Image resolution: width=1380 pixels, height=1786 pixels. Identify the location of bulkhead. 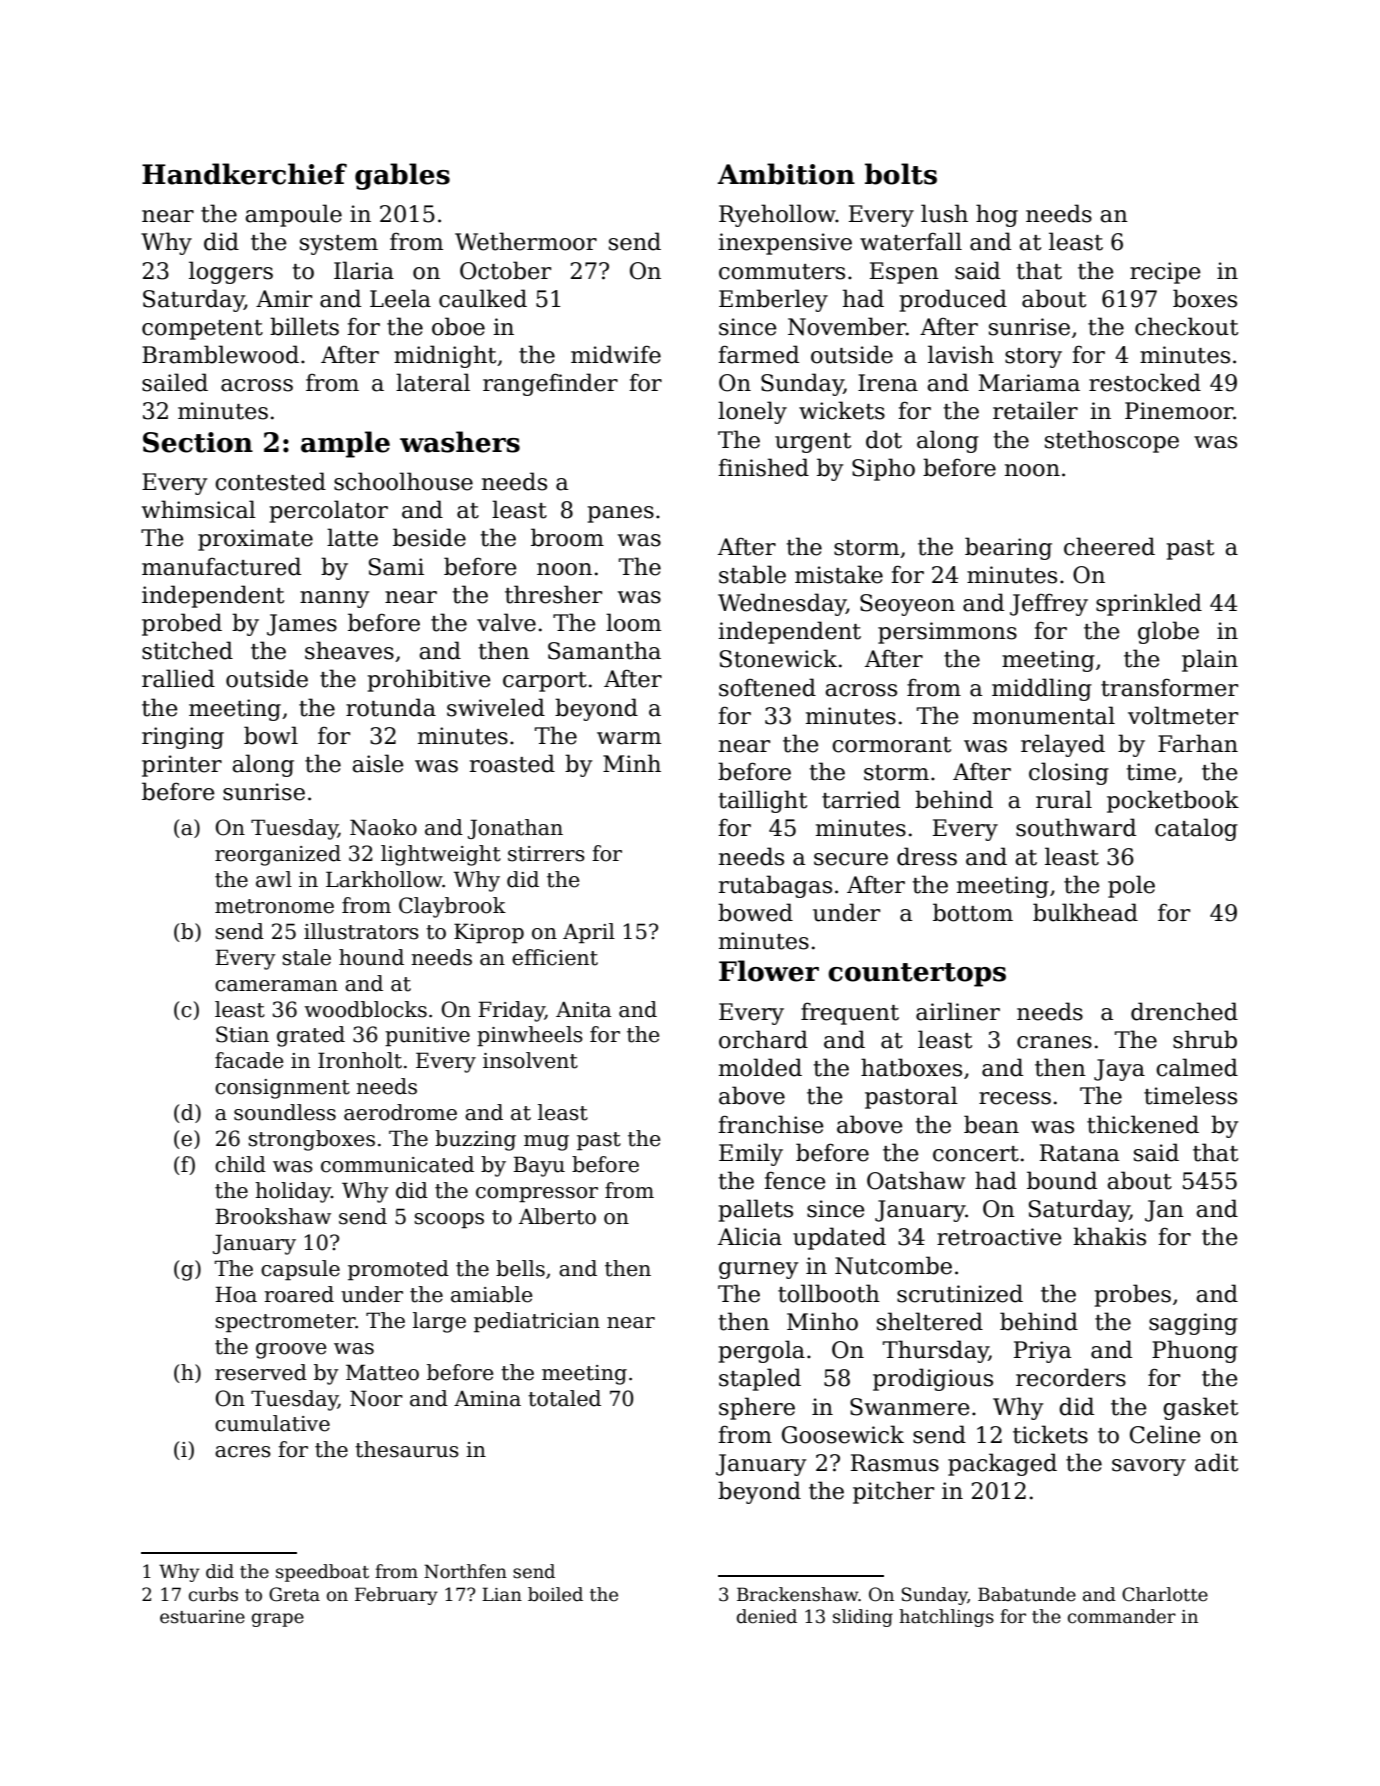
(1085, 912).
